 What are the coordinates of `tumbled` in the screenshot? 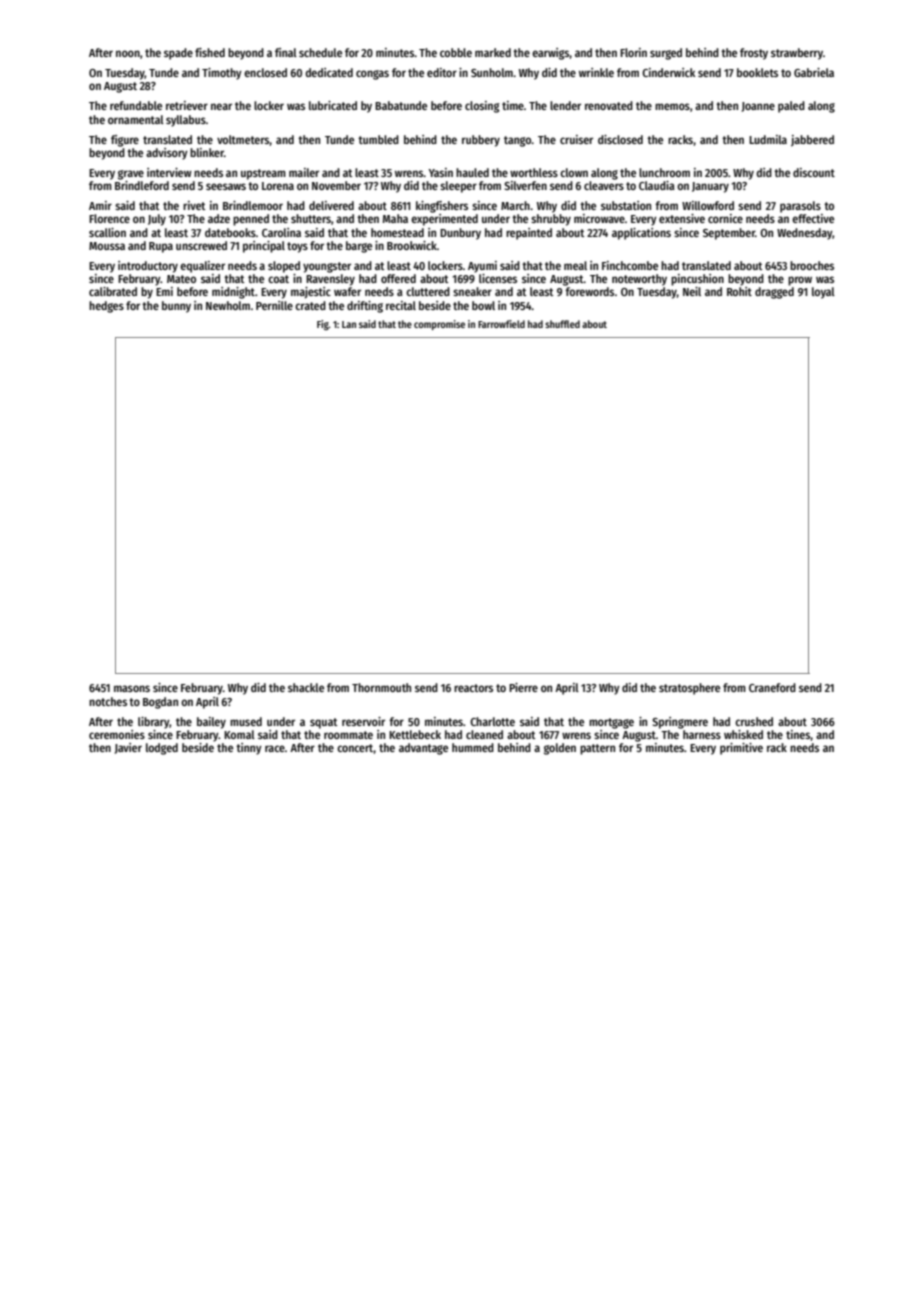 It's located at (378, 139).
